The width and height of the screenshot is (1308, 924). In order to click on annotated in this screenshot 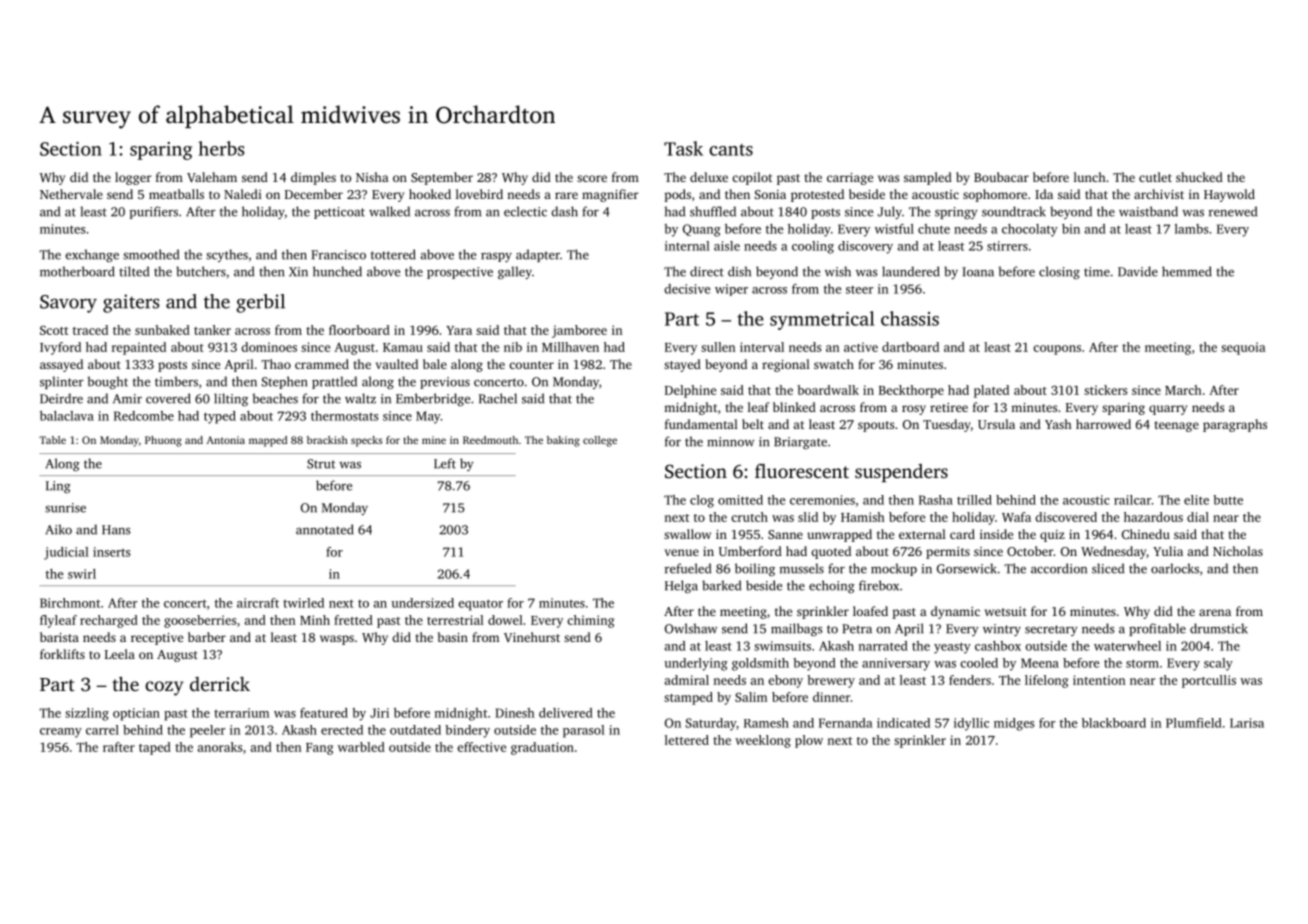, I will do `click(325, 529)`.
